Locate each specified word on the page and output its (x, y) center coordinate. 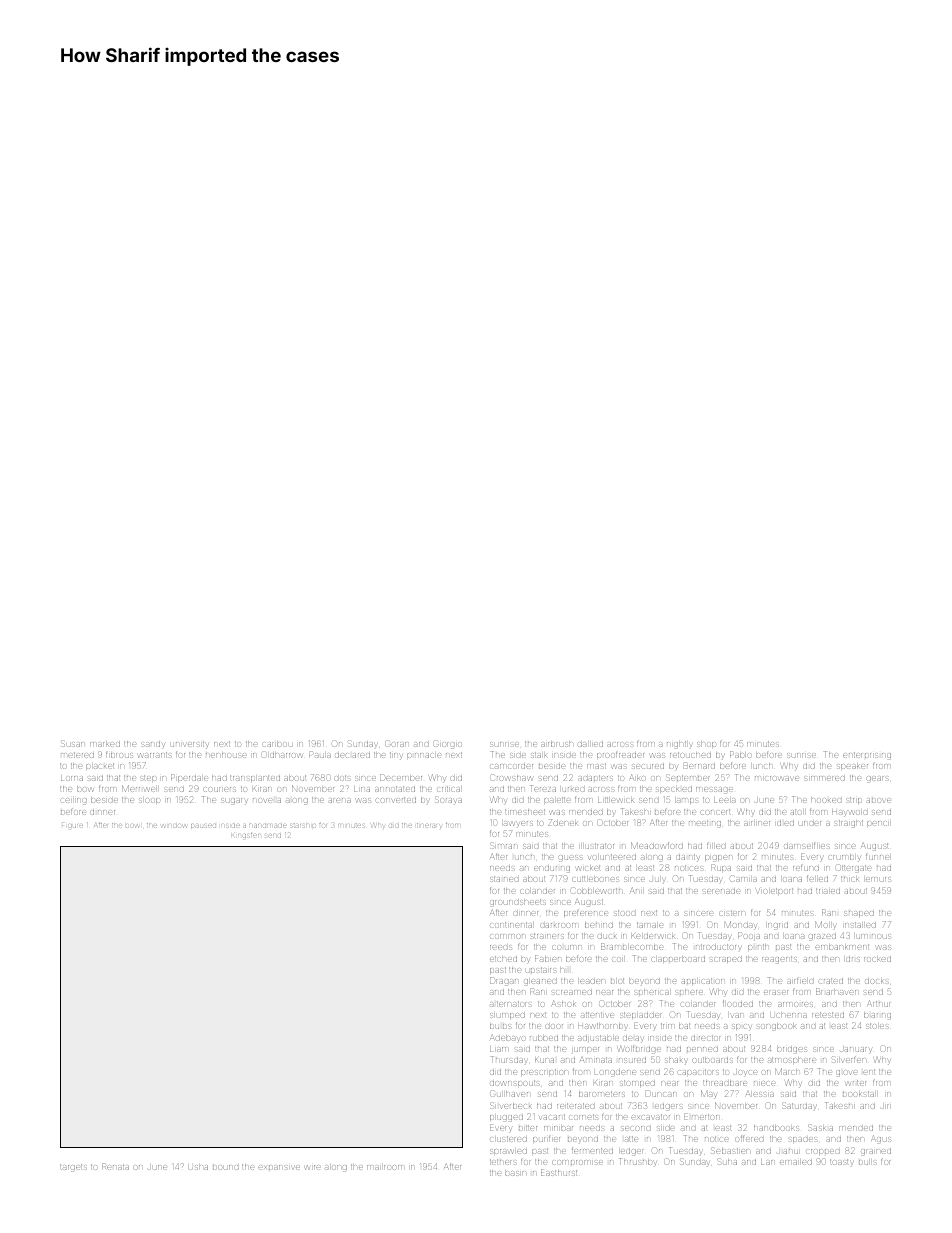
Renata (115, 1166)
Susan (73, 744)
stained (504, 879)
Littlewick (616, 800)
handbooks (776, 1128)
